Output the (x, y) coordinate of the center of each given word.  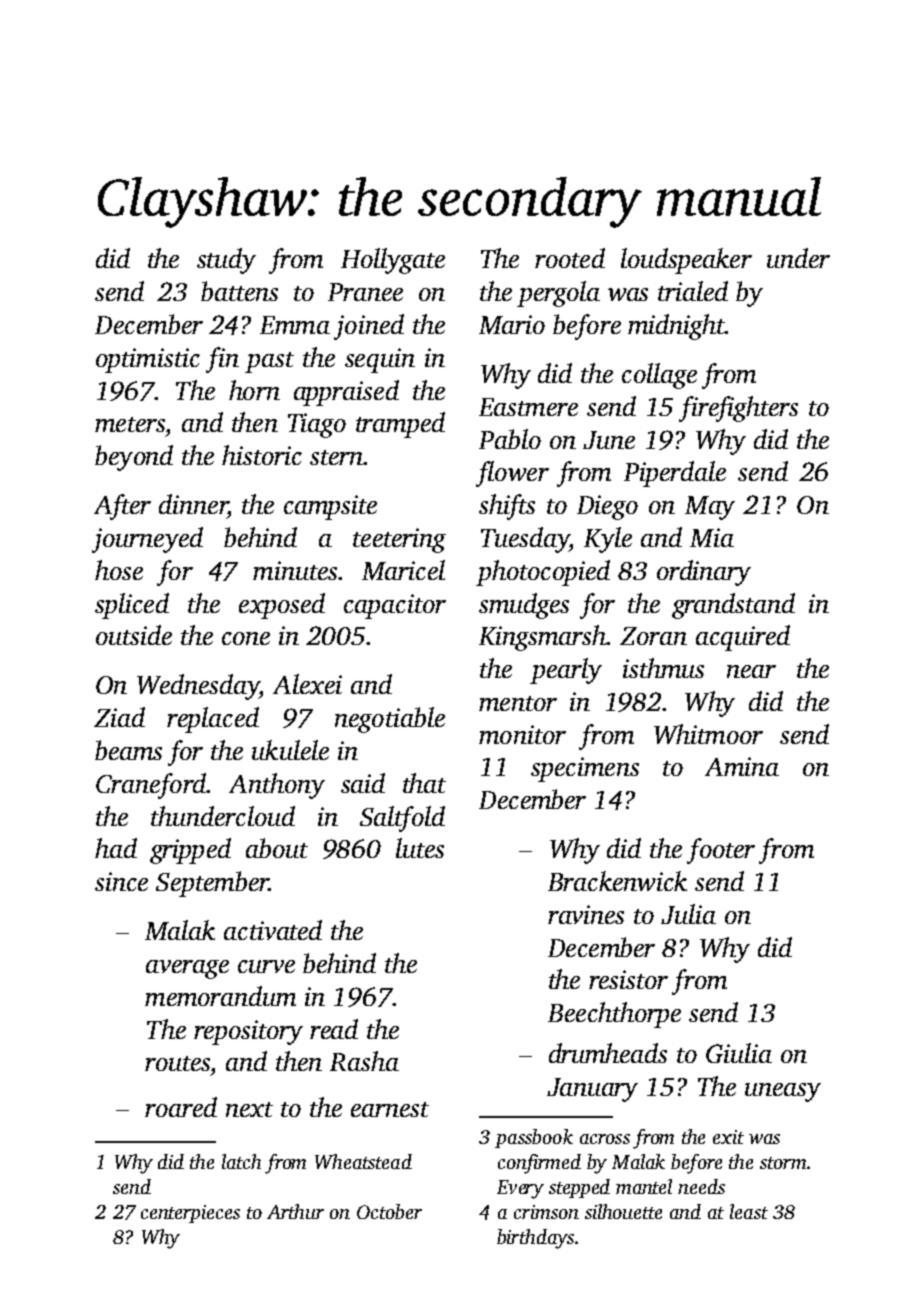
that (424, 783)
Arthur (295, 1211)
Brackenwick (617, 881)
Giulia (739, 1053)
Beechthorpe (614, 1015)
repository (248, 1032)
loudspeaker (686, 261)
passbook (534, 1138)
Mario (512, 324)
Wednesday (198, 687)
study (226, 261)
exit (728, 1137)
